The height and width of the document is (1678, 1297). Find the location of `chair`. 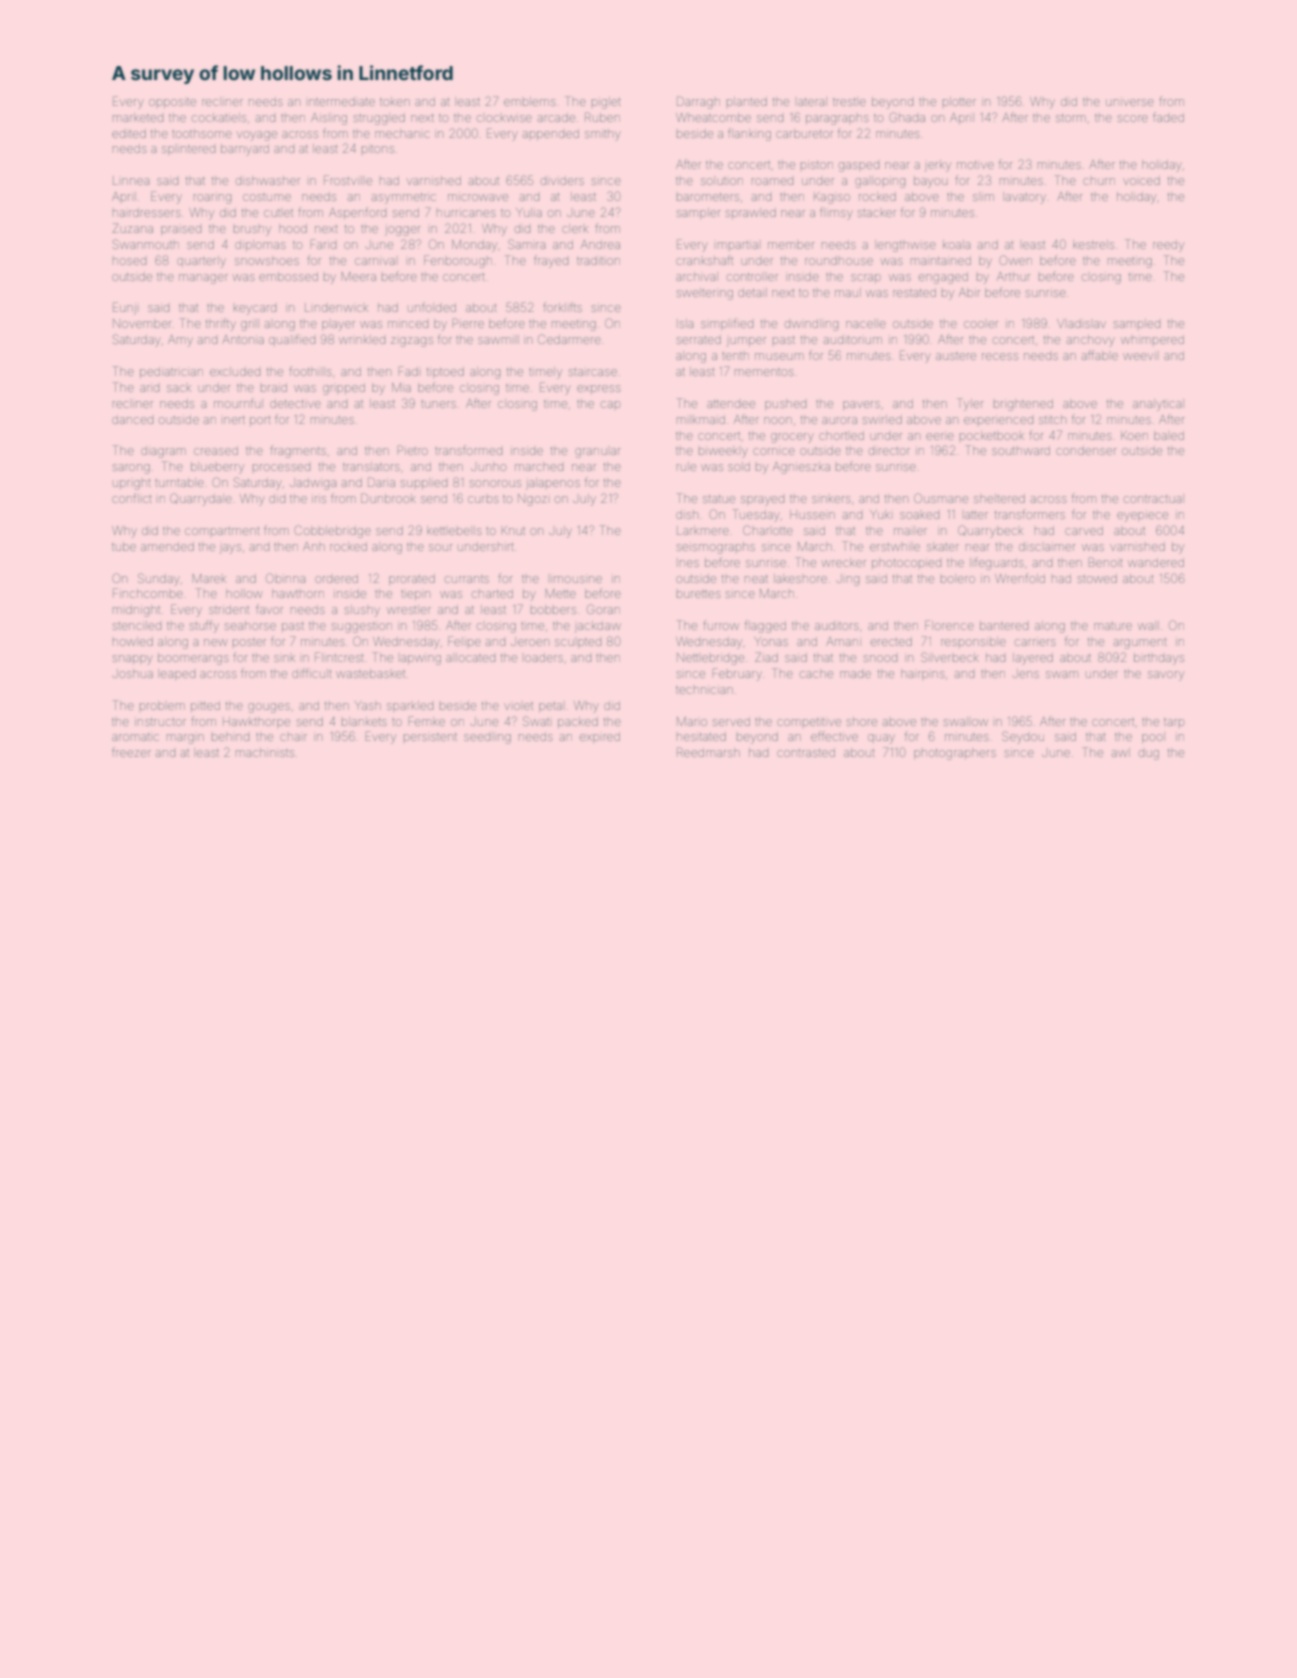

chair is located at coordinates (293, 737).
